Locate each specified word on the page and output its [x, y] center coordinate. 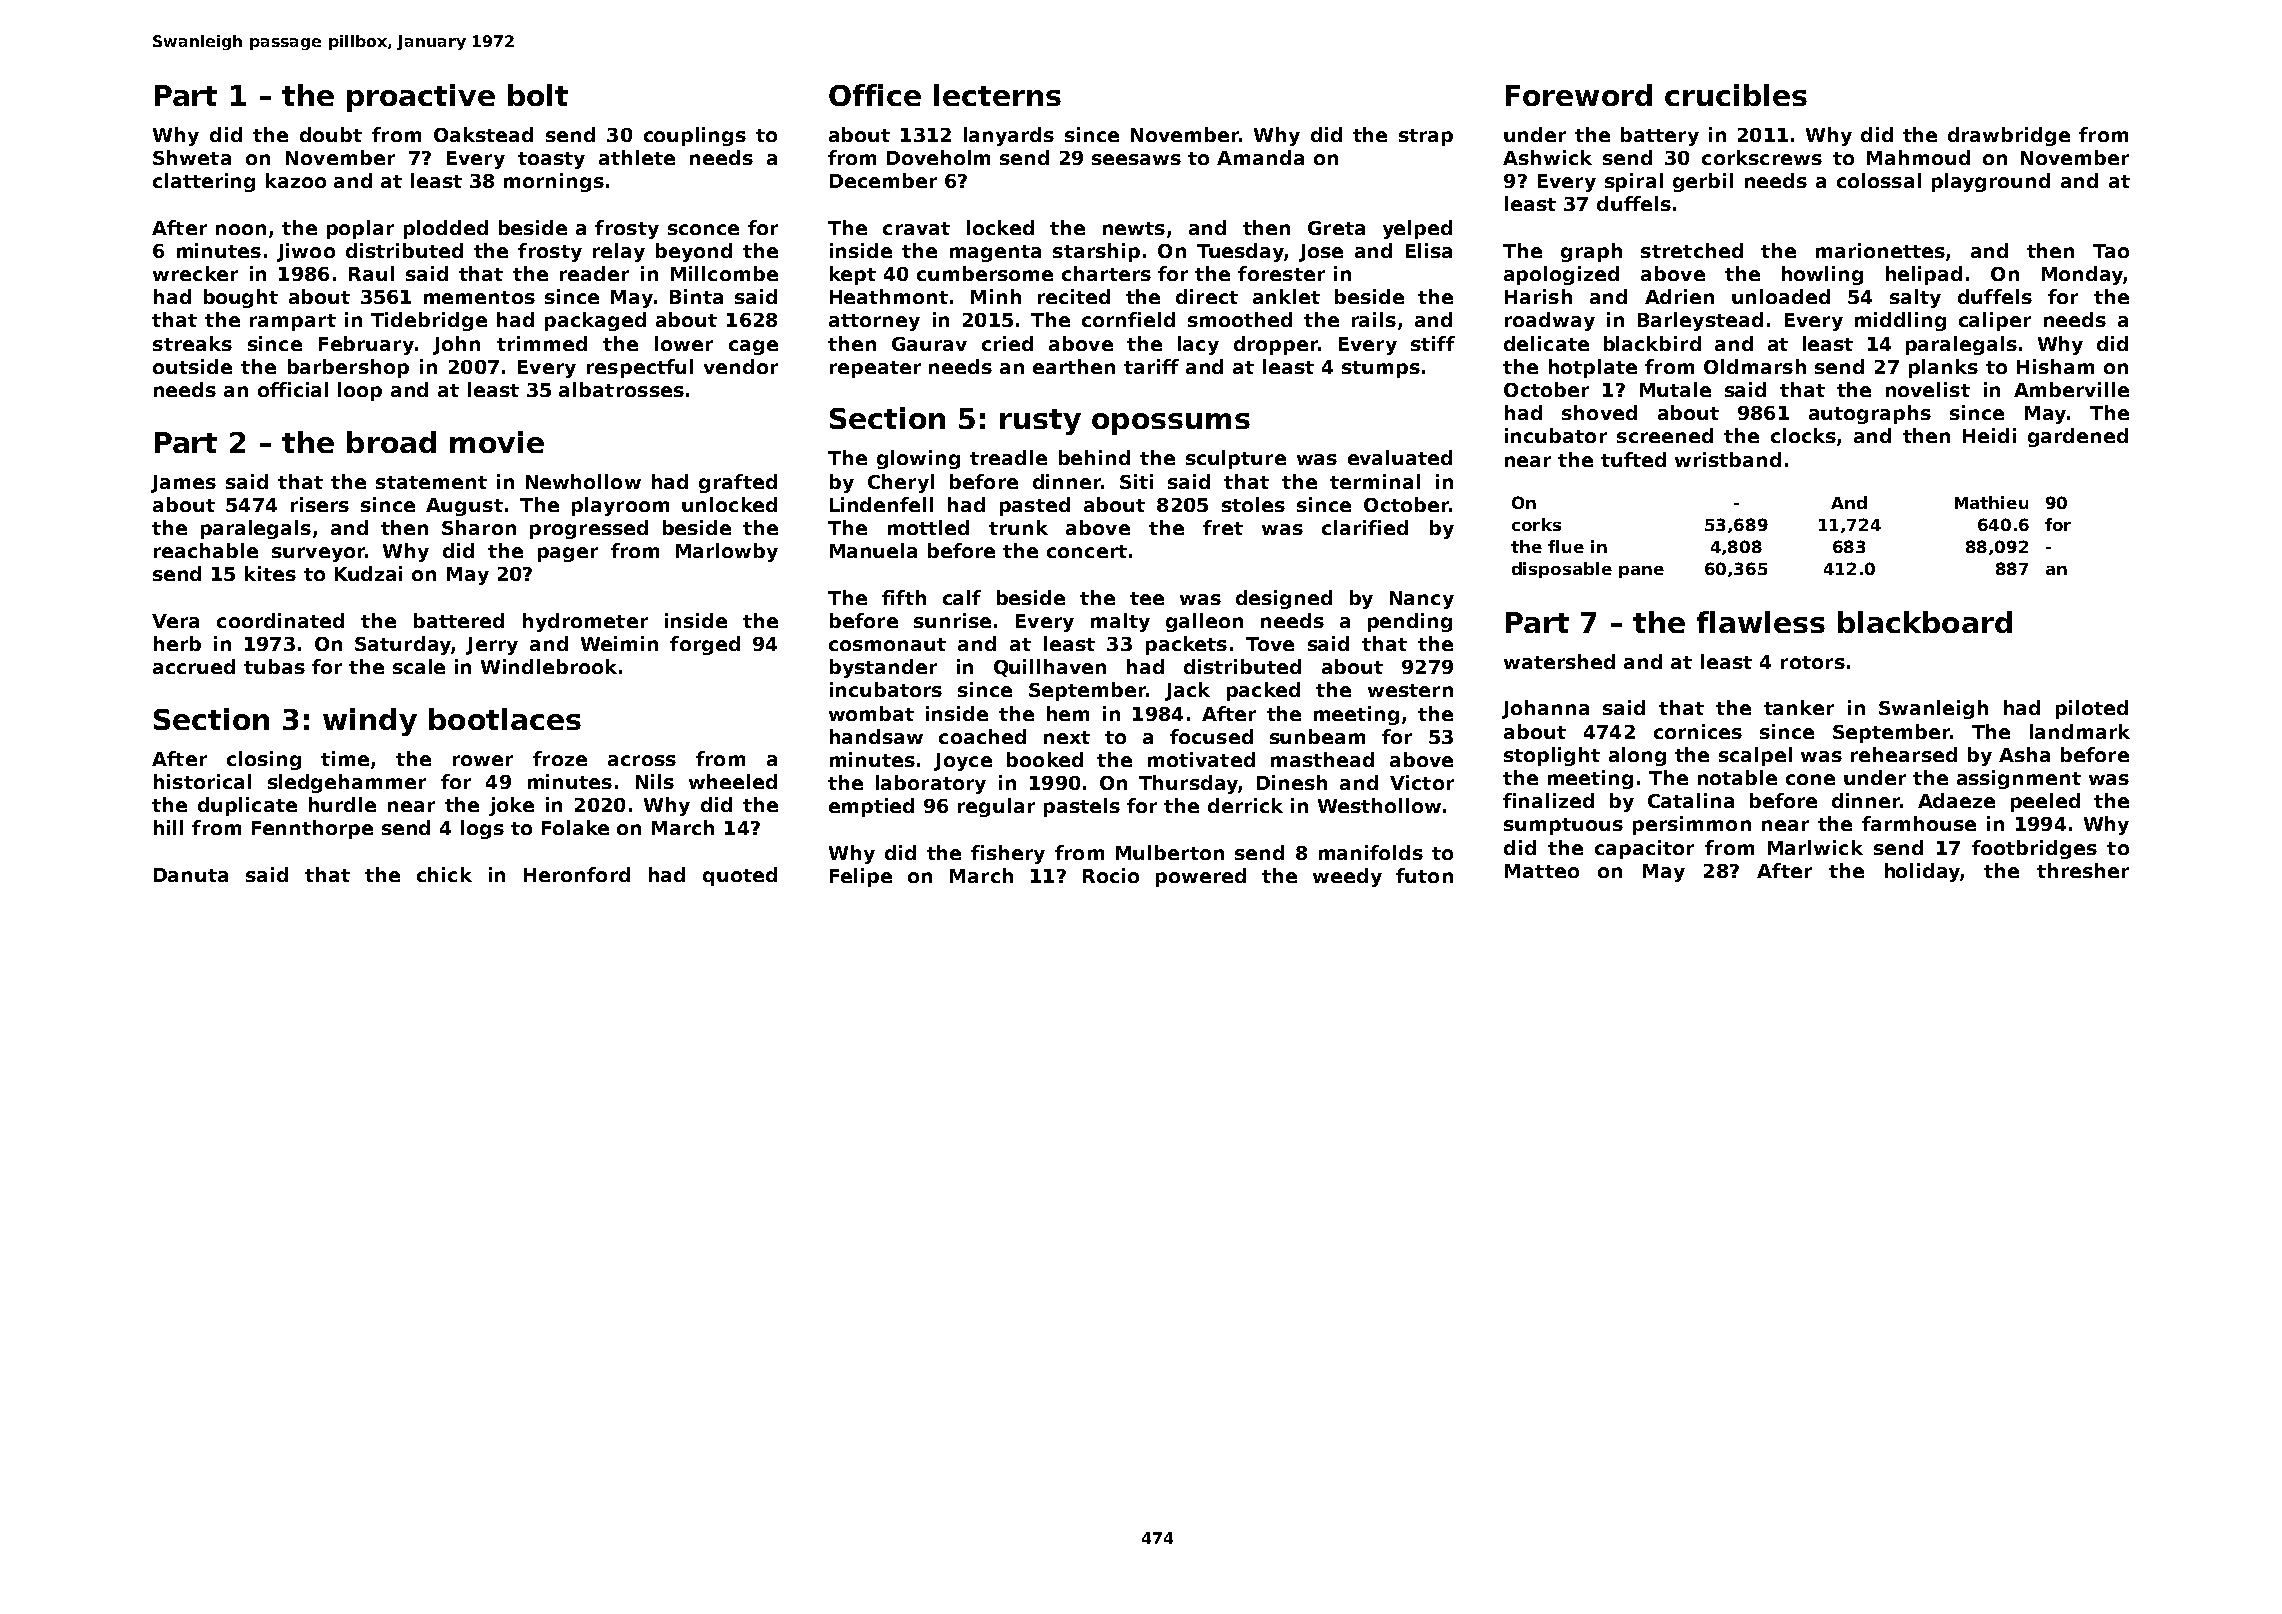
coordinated [280, 620]
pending [1410, 622]
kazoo [296, 180]
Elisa [1429, 250]
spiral [1634, 182]
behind [1094, 457]
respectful [640, 368]
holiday [1923, 872]
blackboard [1925, 622]
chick [444, 874]
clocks [1803, 435]
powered [1201, 877]
